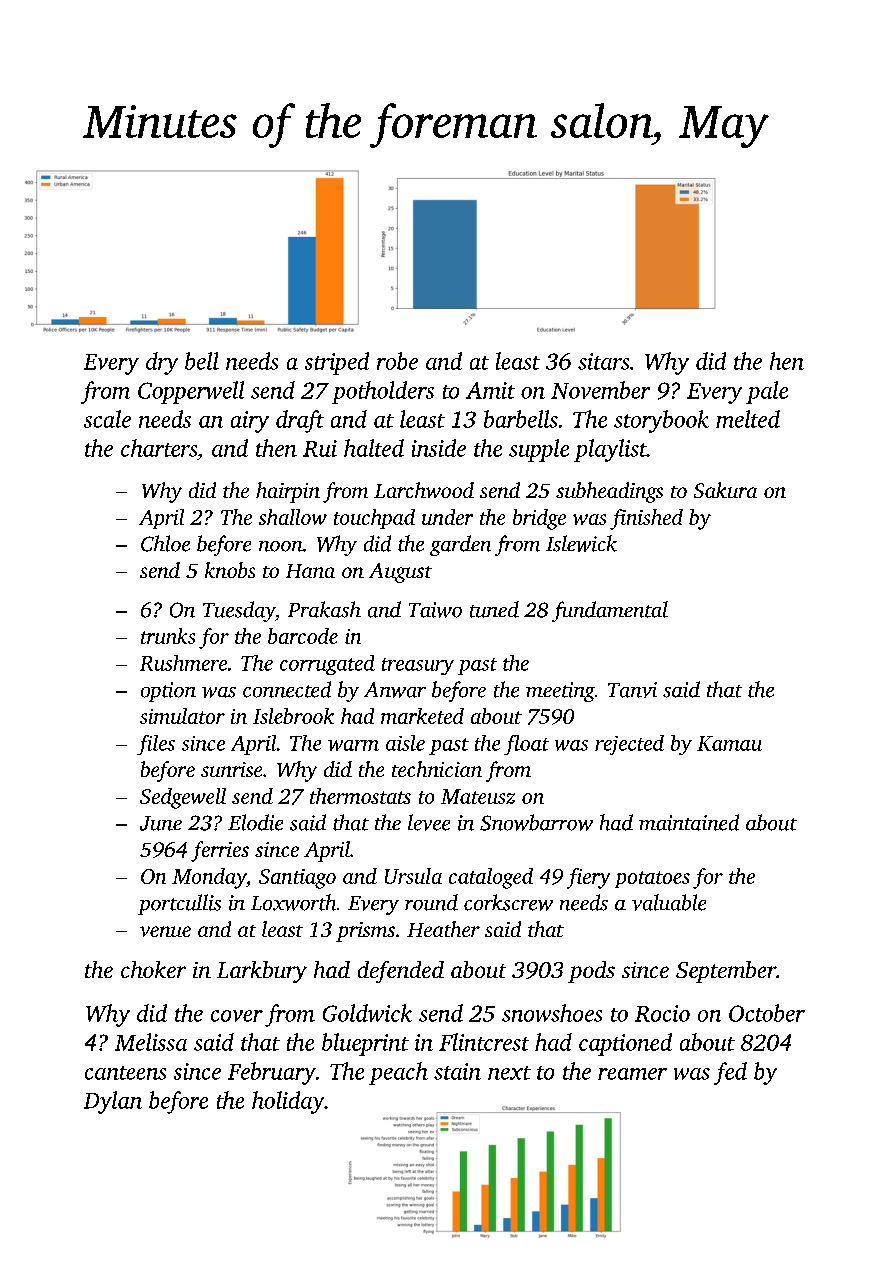 This page has width=891, height=1264. Describe the element at coordinates (539, 450) in the page. I see `supple` at that location.
